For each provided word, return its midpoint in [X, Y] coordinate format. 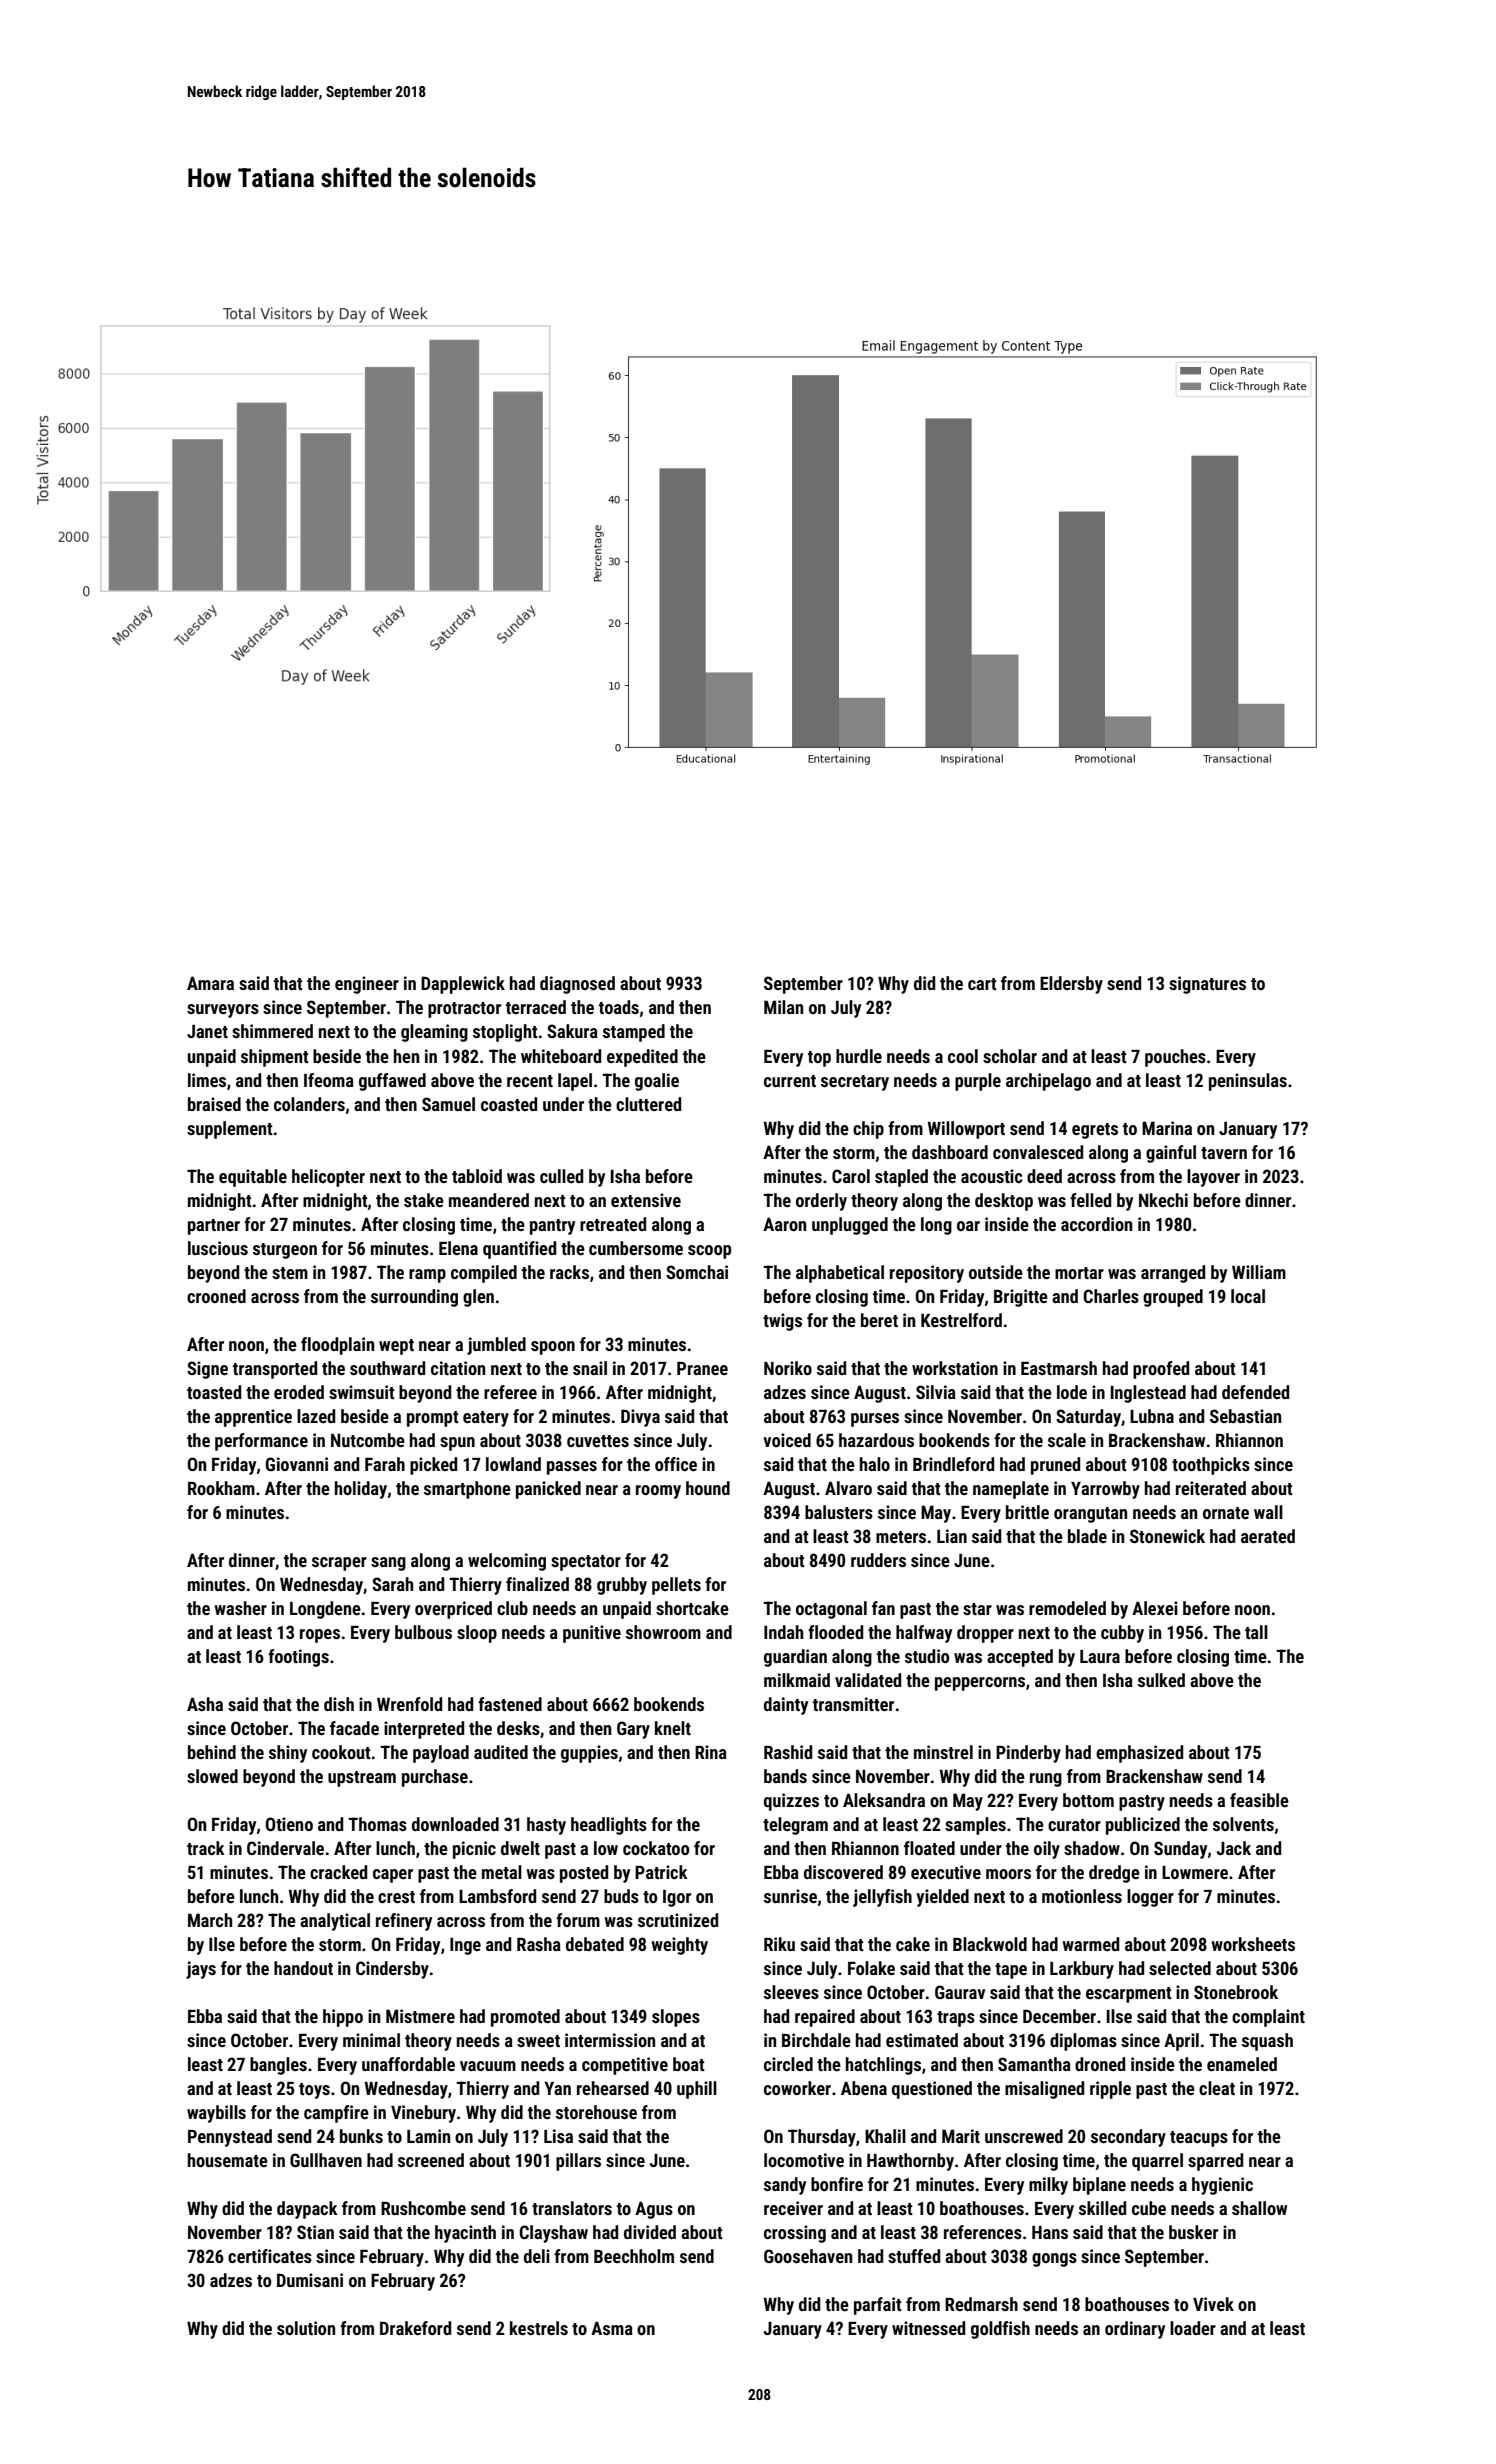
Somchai [697, 1272]
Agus [654, 2210]
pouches [1175, 1058]
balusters [839, 1512]
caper [393, 1876]
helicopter [328, 1178]
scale [1067, 1440]
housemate [228, 2160]
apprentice [253, 1418]
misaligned [1044, 2090]
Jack [1234, 1848]
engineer [367, 985]
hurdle [859, 1056]
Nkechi [1163, 1200]
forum [578, 1920]
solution [306, 2328]
